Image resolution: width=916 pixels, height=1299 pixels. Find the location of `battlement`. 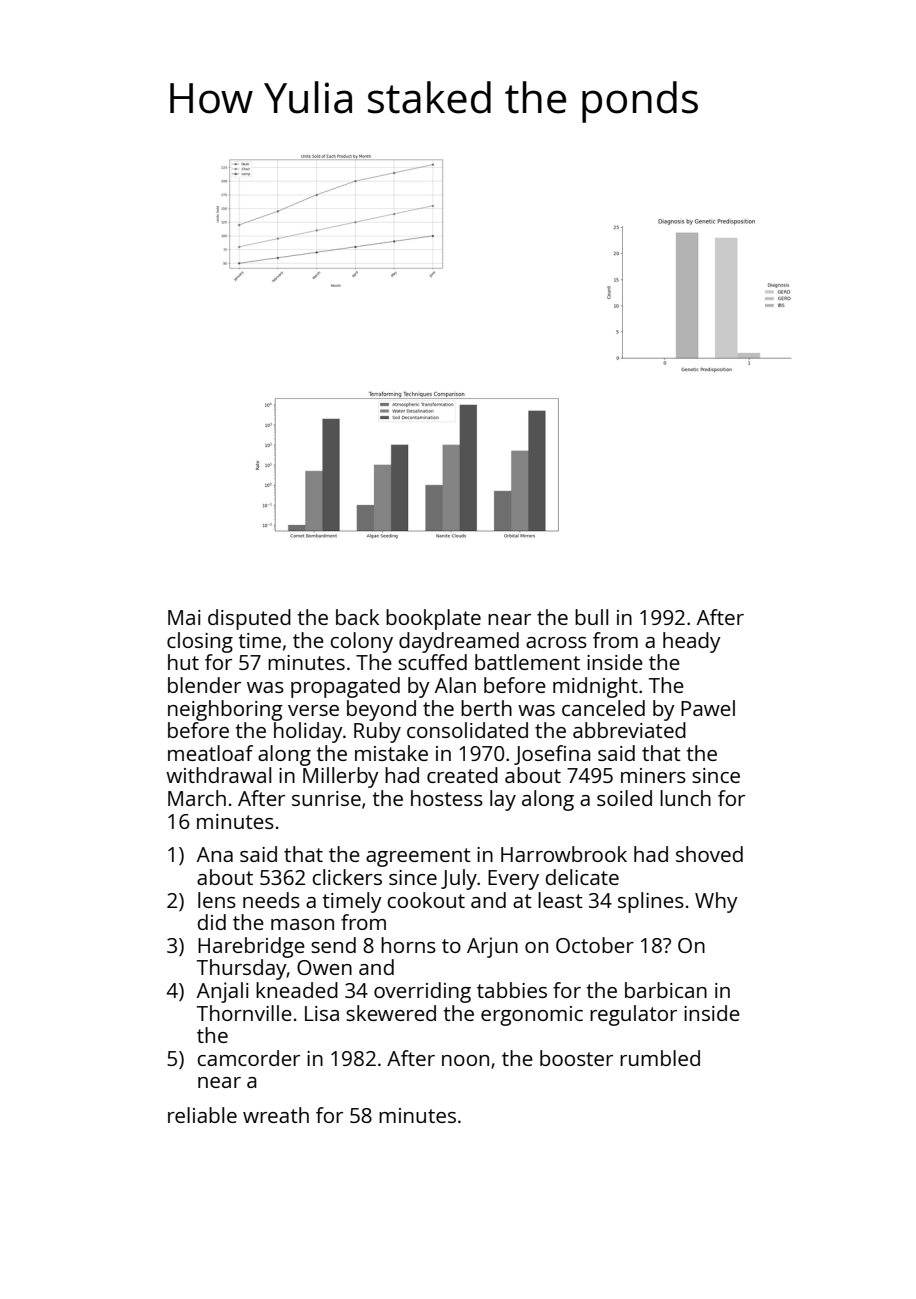

battlement is located at coordinates (527, 662).
